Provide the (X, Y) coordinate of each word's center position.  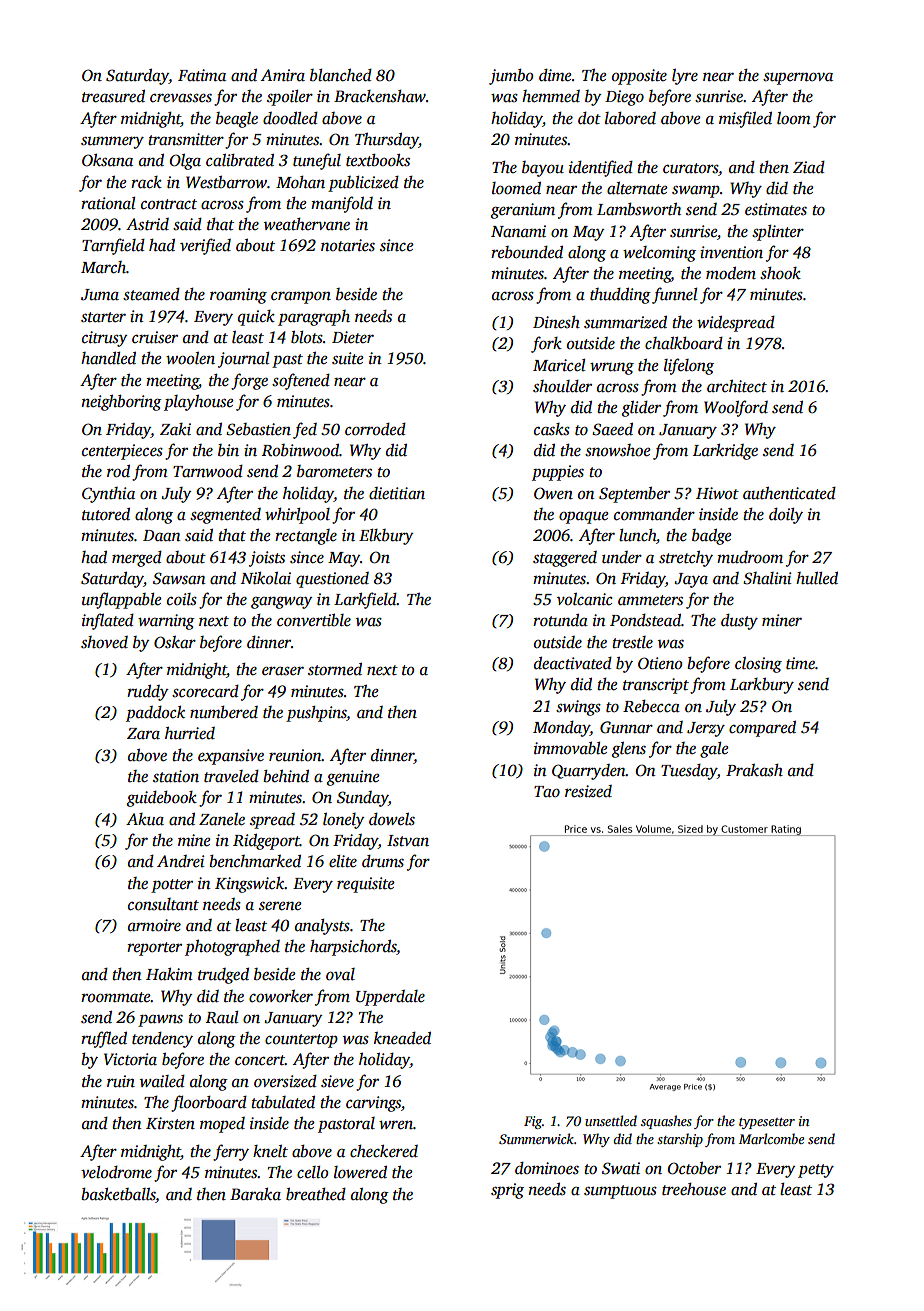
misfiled (745, 119)
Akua (145, 819)
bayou (543, 169)
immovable (571, 748)
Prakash (754, 770)
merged (137, 559)
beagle (237, 120)
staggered (565, 559)
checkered (384, 1151)
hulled (817, 578)
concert (260, 1060)
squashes (666, 1122)
